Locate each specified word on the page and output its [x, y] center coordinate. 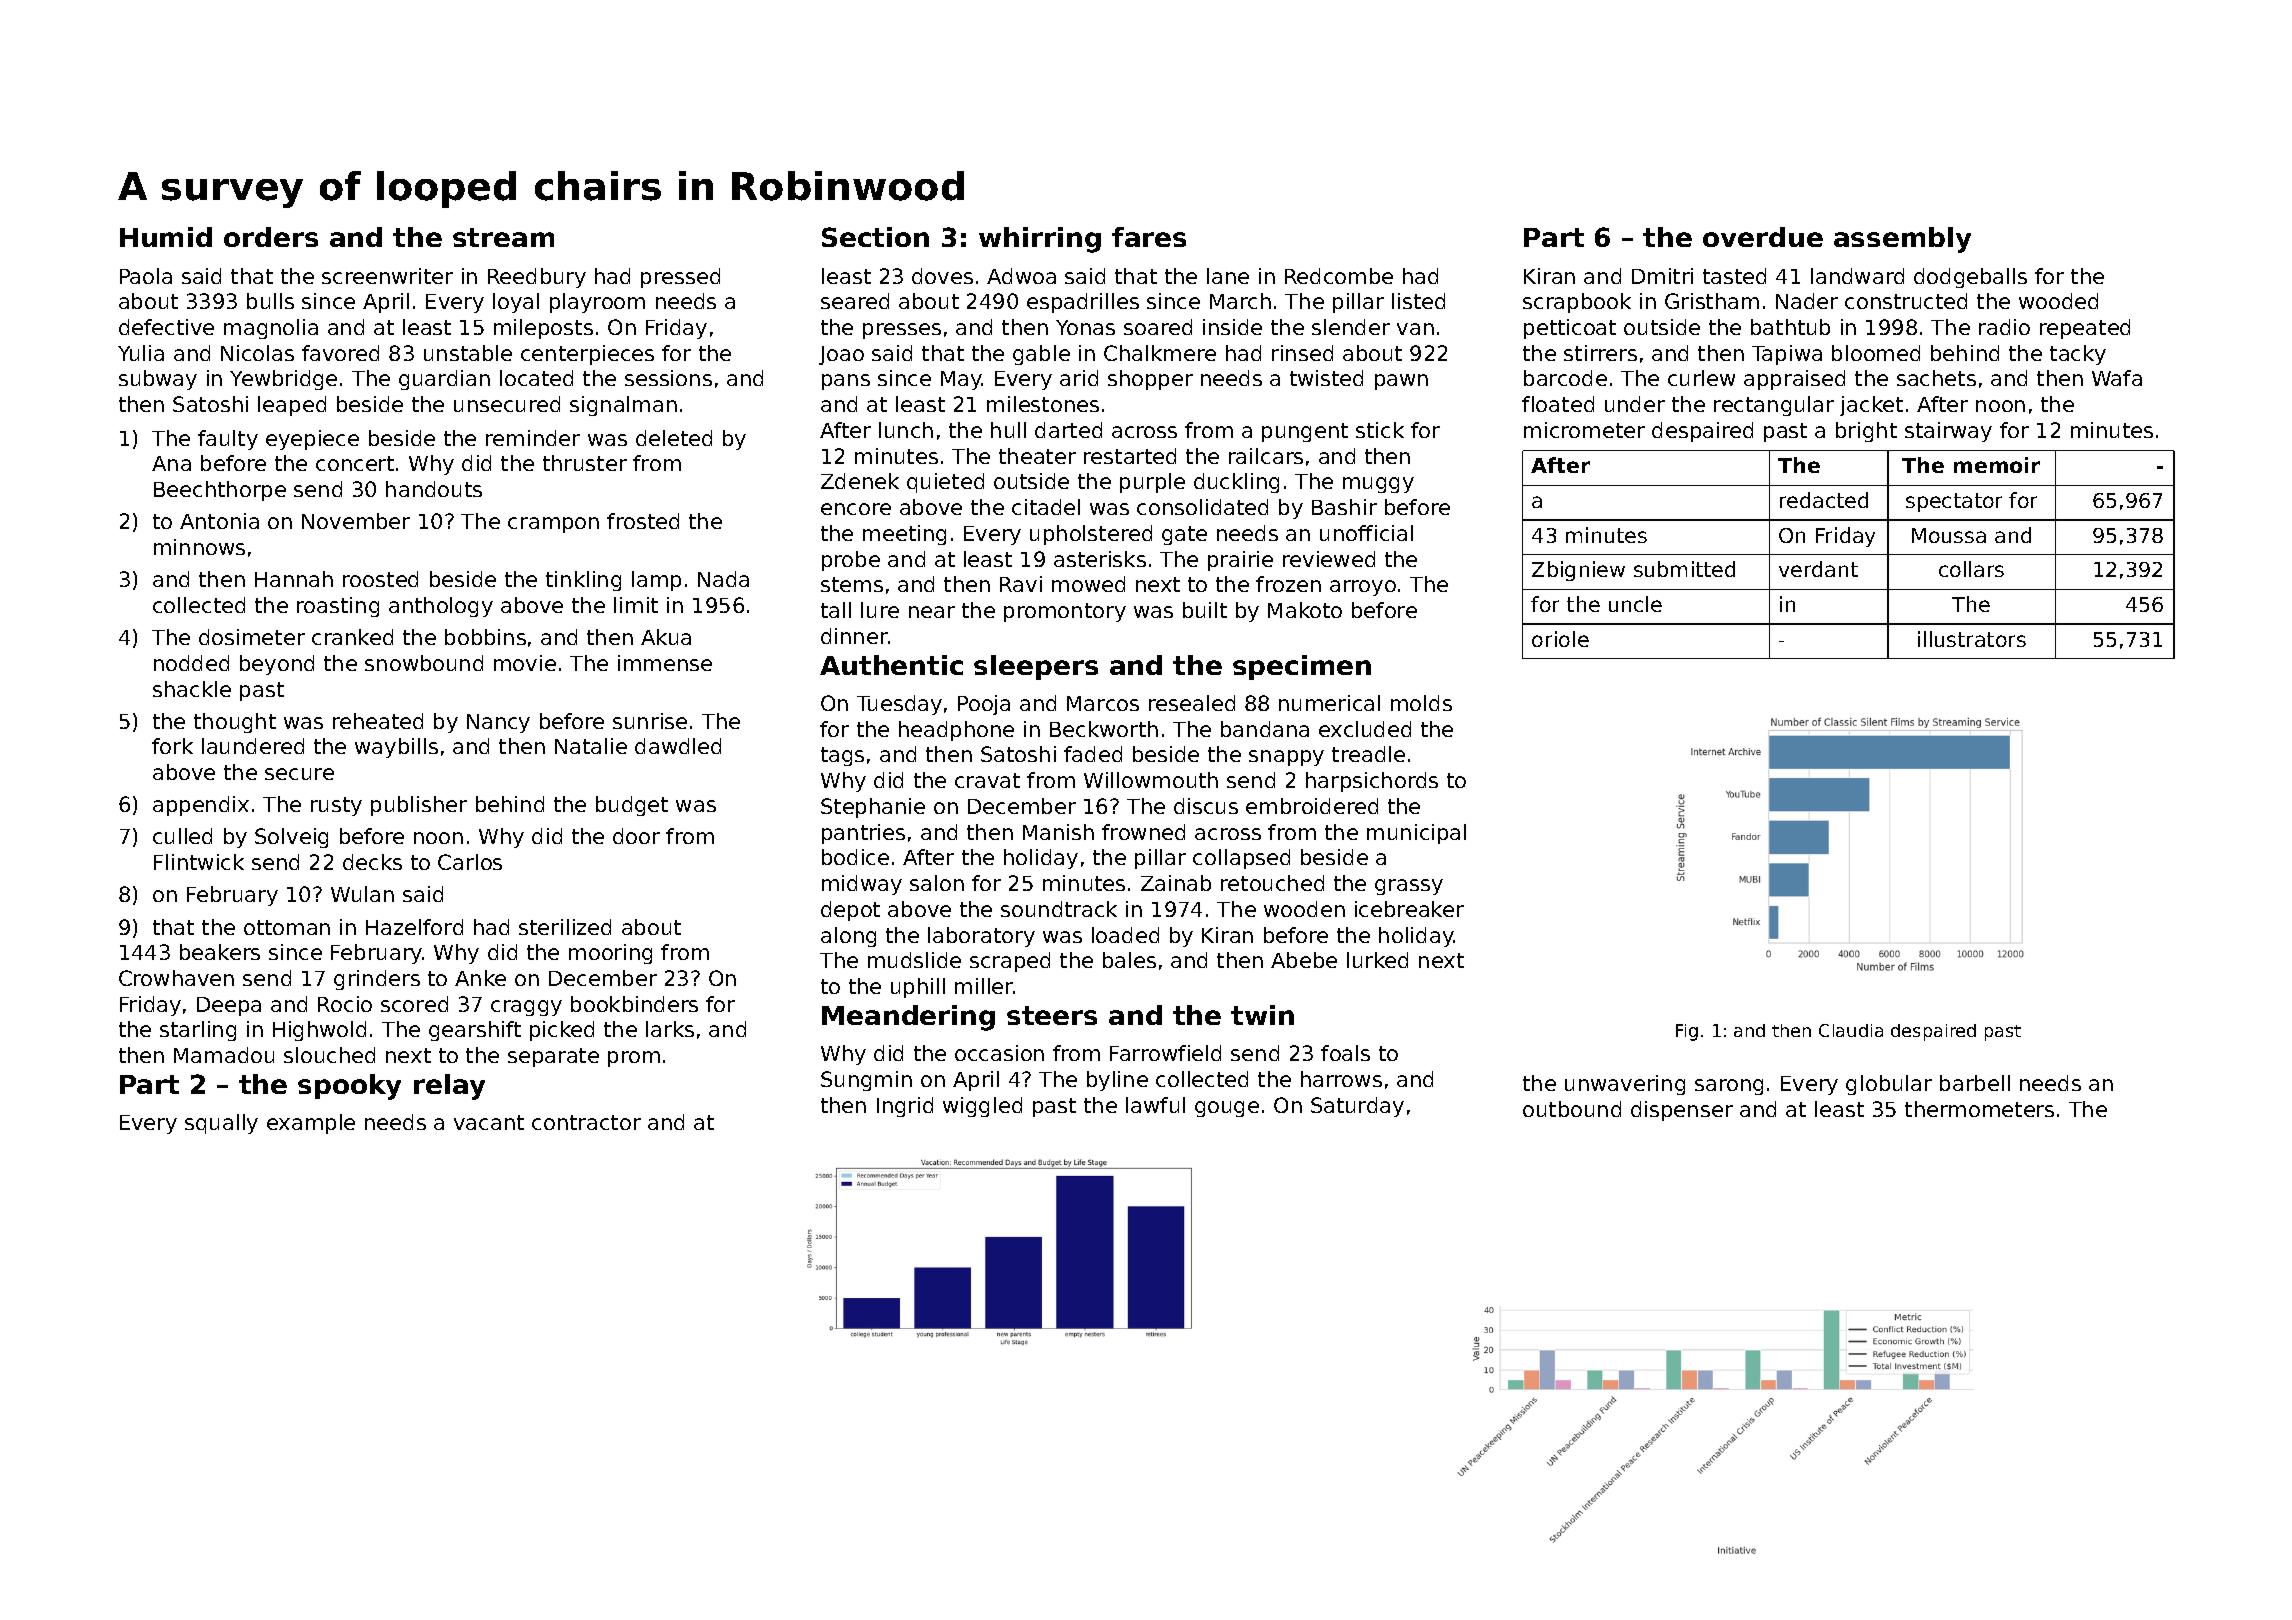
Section [875, 237]
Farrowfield [1165, 1053]
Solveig [291, 838]
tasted [1734, 276]
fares [1149, 237]
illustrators [1972, 639]
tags [842, 756]
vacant [489, 1122]
